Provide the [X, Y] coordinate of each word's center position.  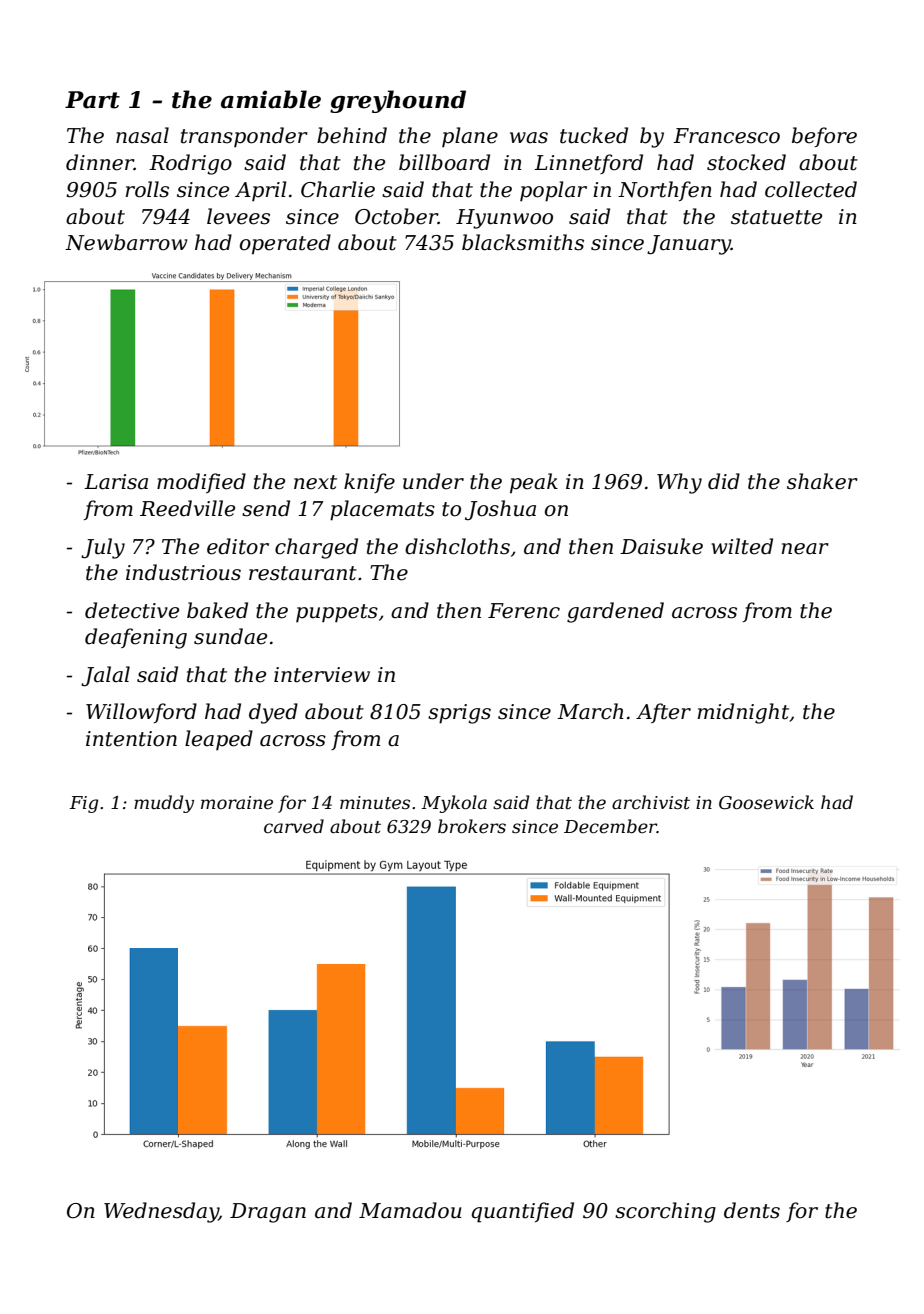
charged [316, 548]
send [266, 508]
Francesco [726, 136]
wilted [742, 546]
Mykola [454, 804]
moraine [237, 803]
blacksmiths [523, 242]
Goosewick [766, 802]
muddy [164, 804]
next [315, 482]
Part [92, 100]
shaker [822, 481]
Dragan [268, 1213]
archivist [651, 802]
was [529, 138]
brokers [472, 826]
